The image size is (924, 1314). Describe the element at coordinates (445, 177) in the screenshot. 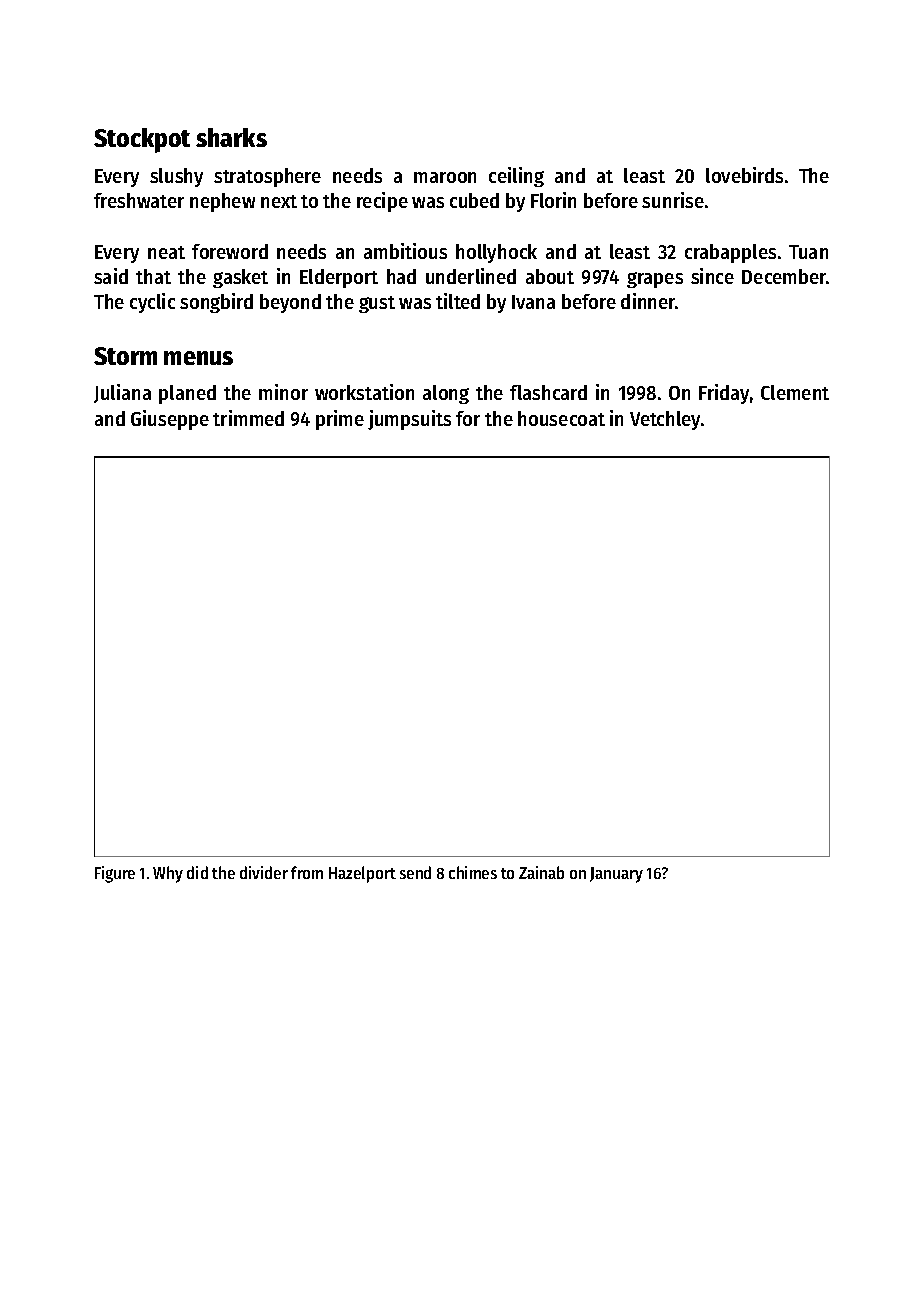

I see `maroon` at that location.
